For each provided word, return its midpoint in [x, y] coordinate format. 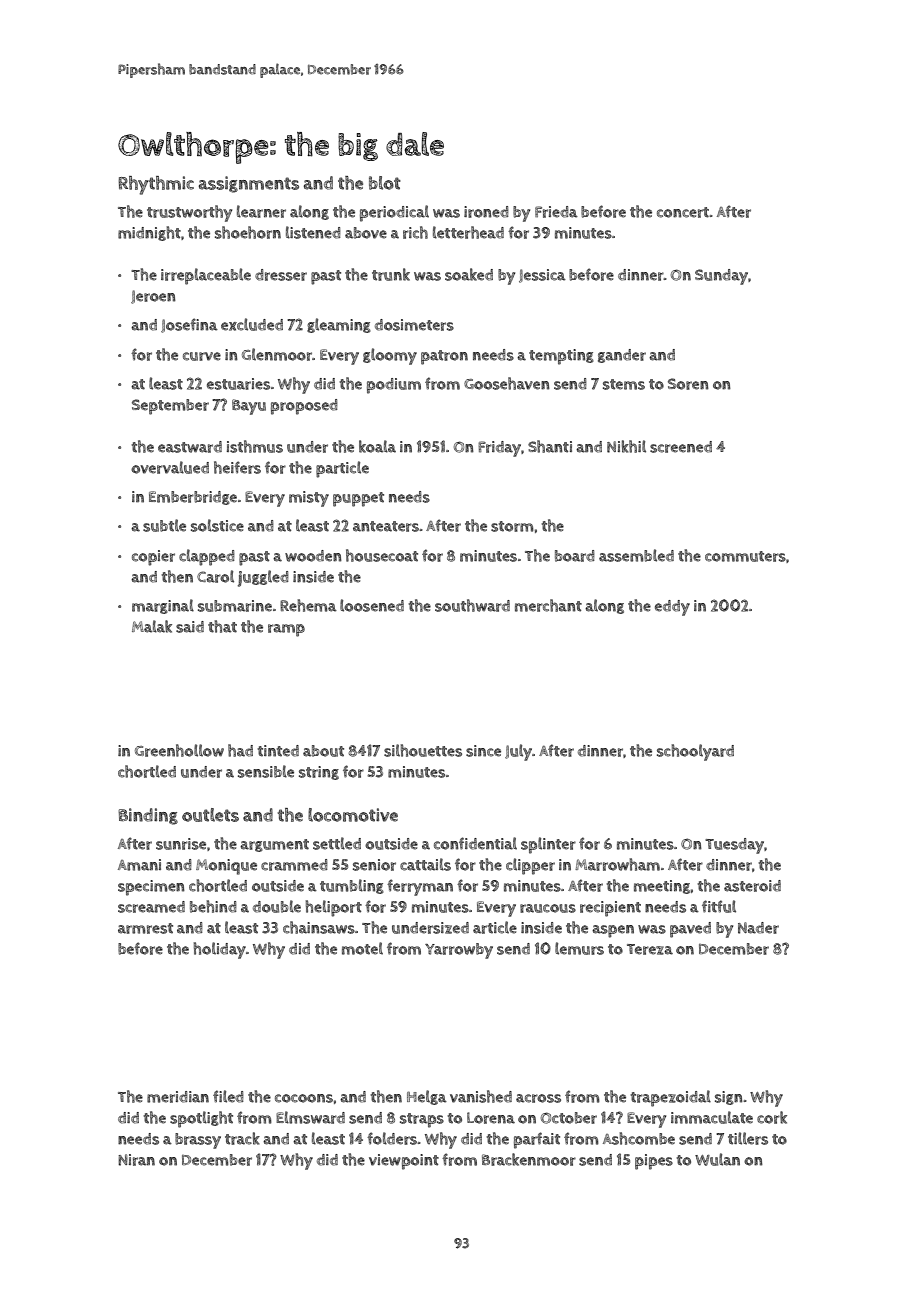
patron [444, 357]
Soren [688, 384]
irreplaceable [206, 276]
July [518, 752]
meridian [178, 1097]
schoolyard [695, 752]
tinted [278, 751]
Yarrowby [459, 951]
